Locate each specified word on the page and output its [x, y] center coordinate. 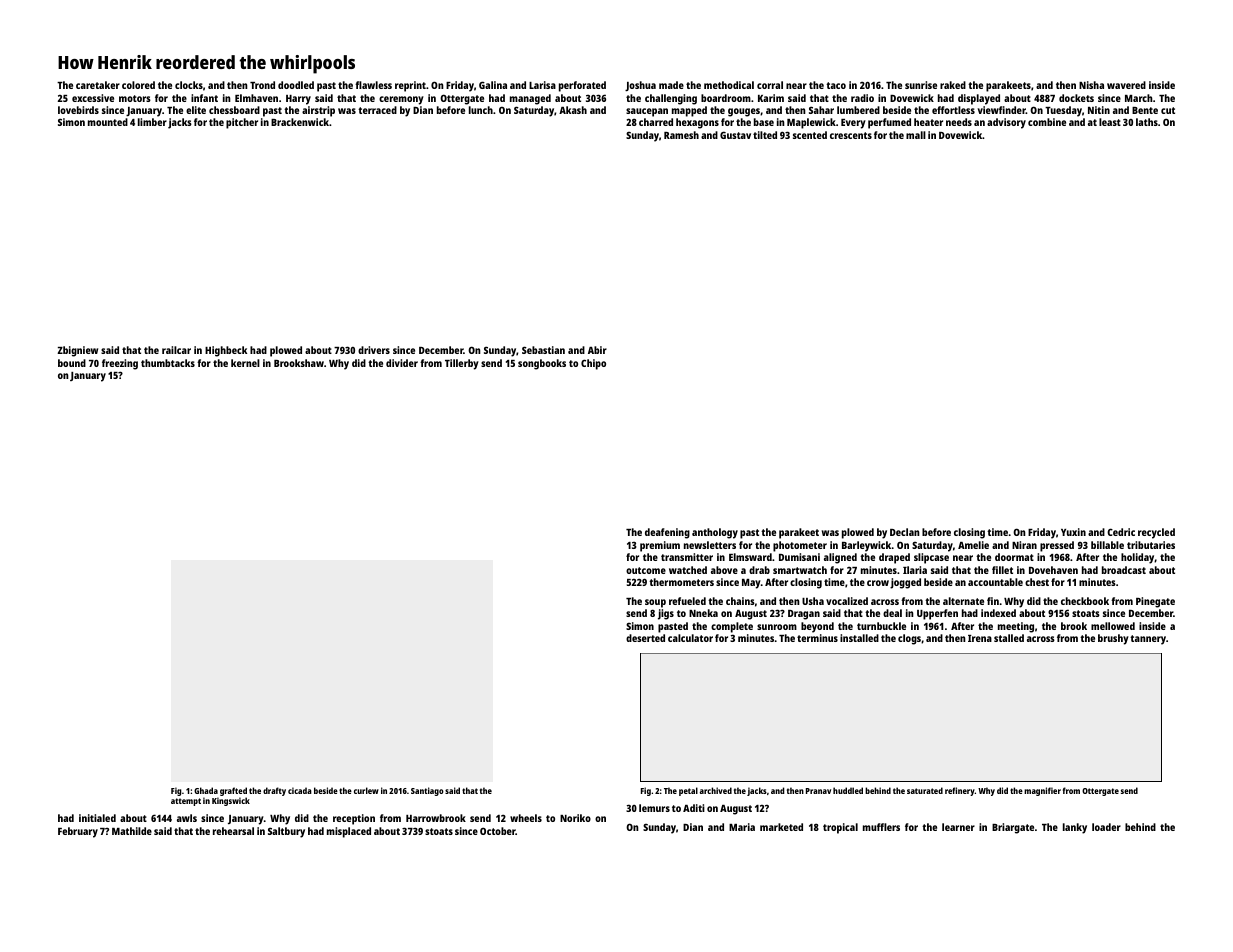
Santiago [427, 791]
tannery [1148, 640]
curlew [366, 790]
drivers [374, 350]
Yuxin [1073, 532]
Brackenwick [300, 122]
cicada [300, 790]
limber [152, 122]
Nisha [1091, 85]
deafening [667, 533]
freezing [120, 364]
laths [1147, 122]
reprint [410, 86]
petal [688, 791]
